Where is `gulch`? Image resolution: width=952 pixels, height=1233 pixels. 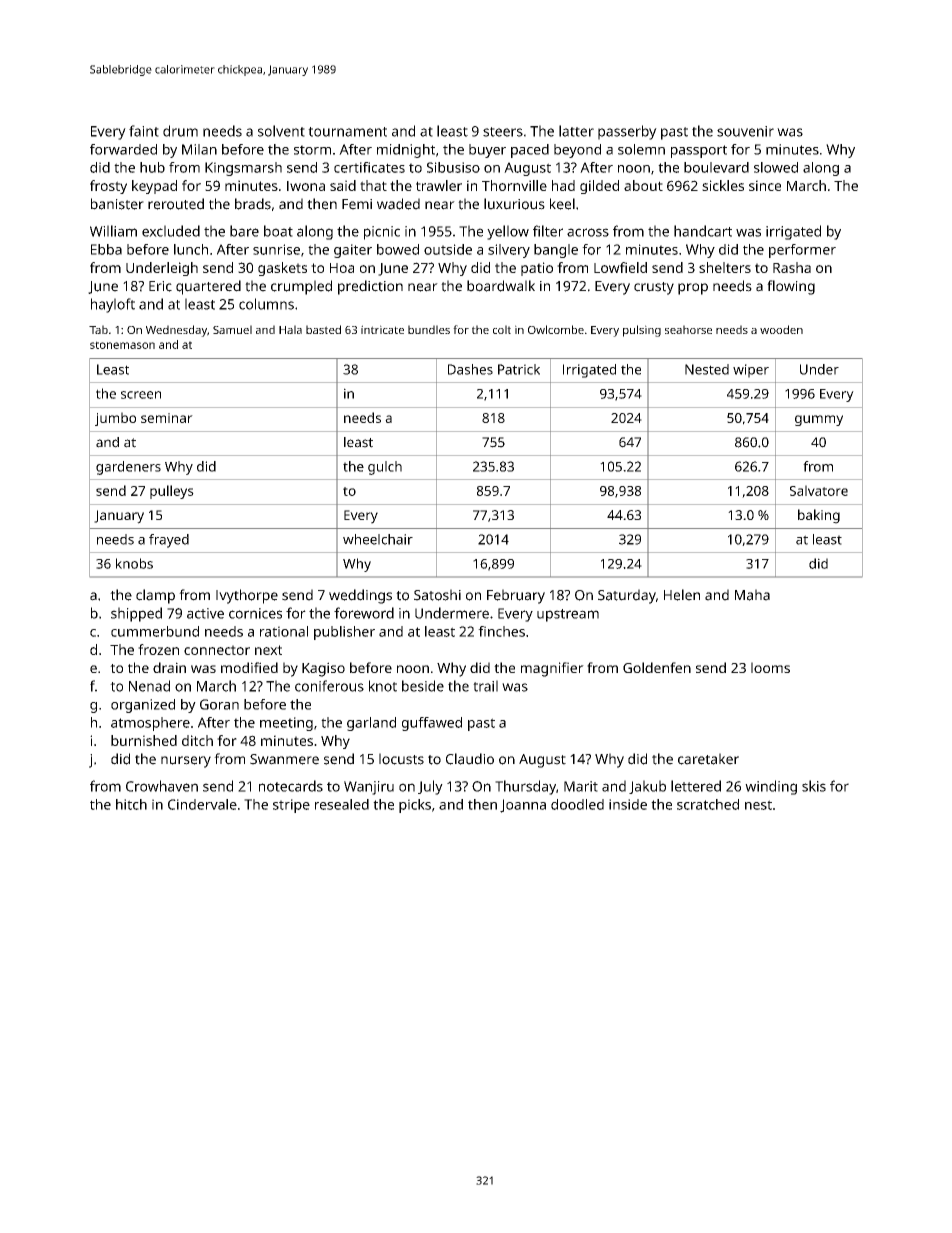 gulch is located at coordinates (385, 468).
